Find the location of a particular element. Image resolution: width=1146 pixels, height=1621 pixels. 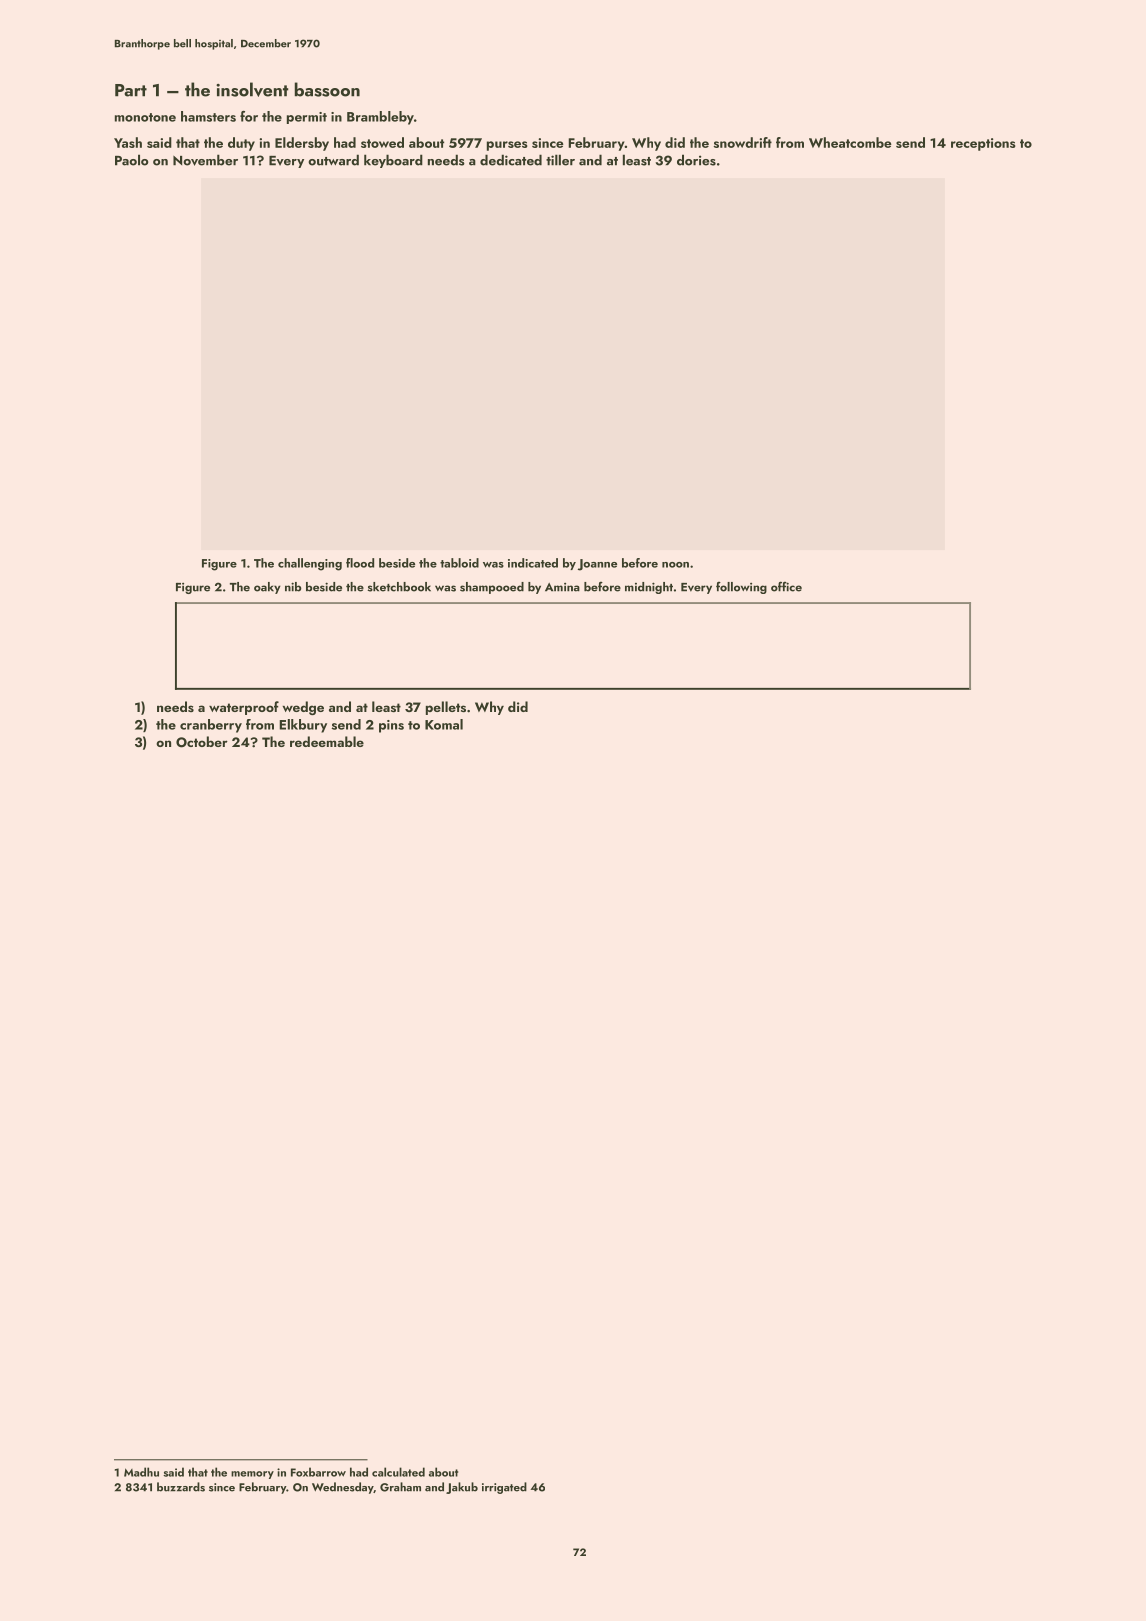

Komal is located at coordinates (444, 724).
